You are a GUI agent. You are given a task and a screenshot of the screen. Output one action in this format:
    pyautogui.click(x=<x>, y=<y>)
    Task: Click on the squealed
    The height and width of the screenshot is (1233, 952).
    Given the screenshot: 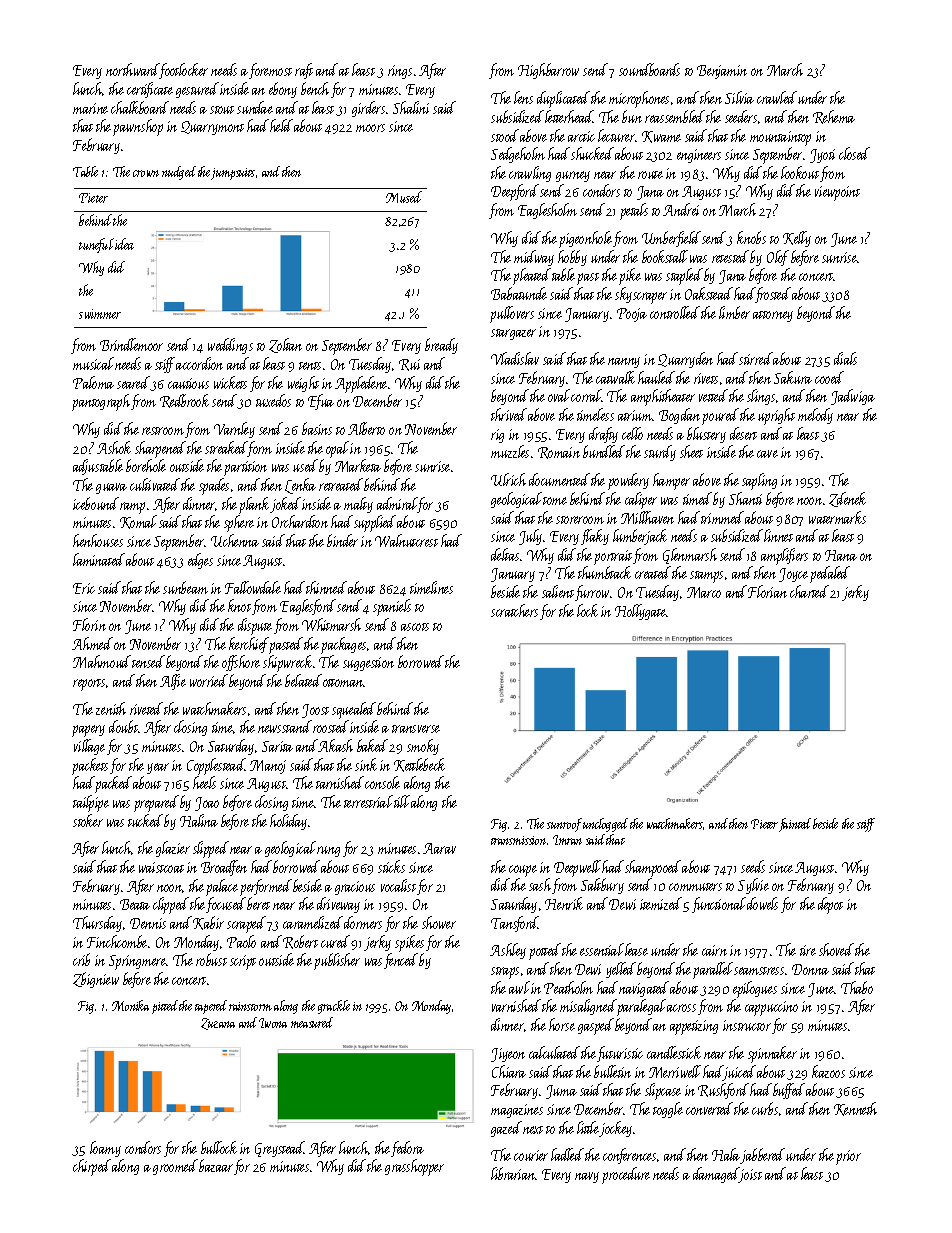 What is the action you would take?
    pyautogui.click(x=354, y=710)
